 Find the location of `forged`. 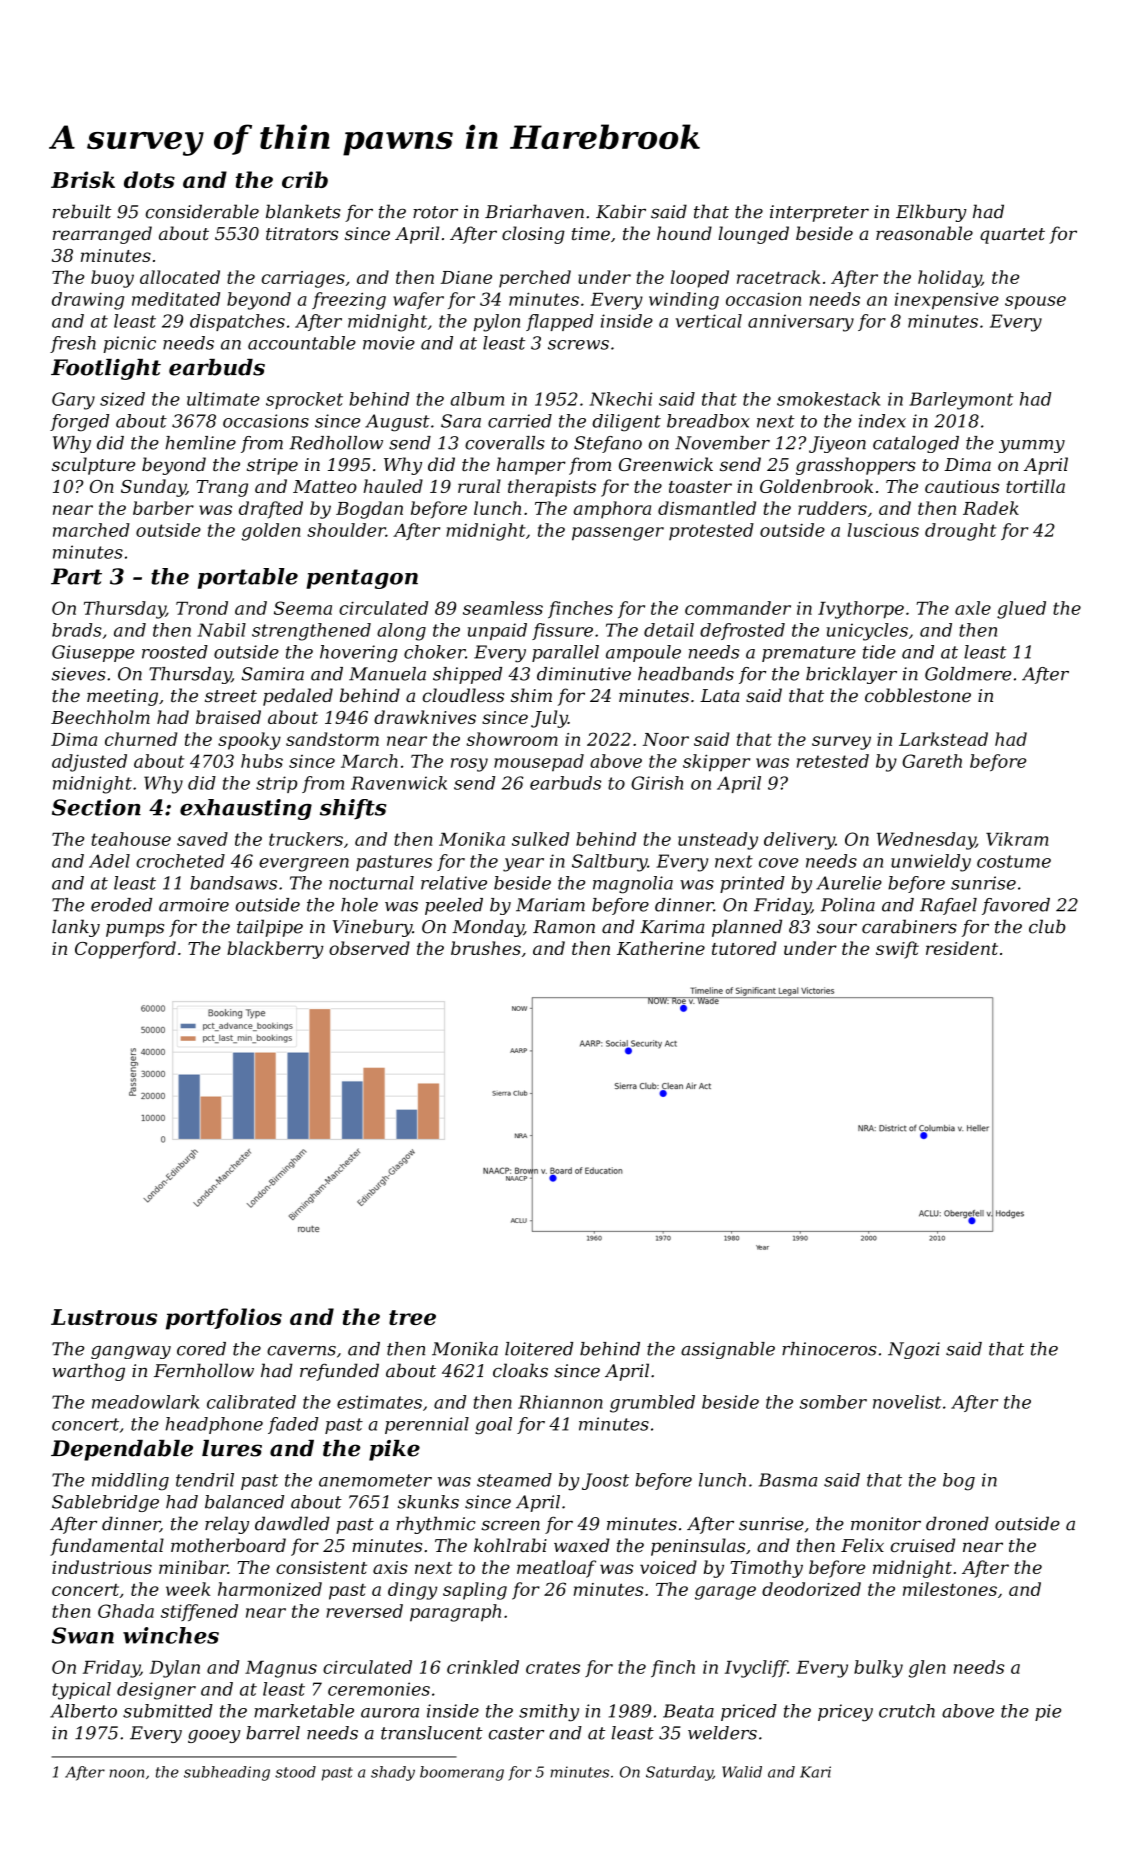

forged is located at coordinates (79, 423).
